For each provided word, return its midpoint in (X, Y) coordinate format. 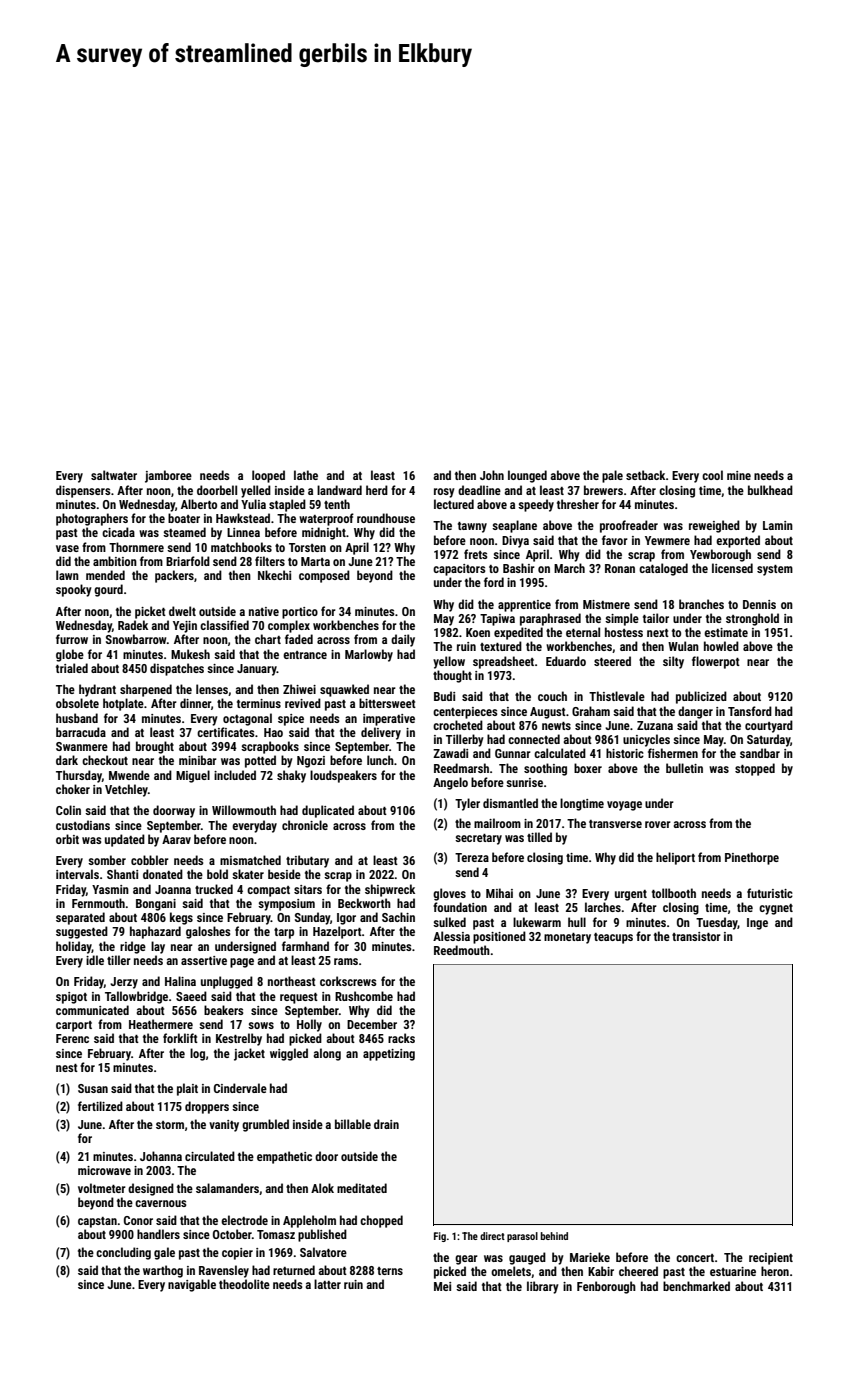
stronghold (752, 619)
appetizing (389, 1055)
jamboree (168, 476)
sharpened (146, 690)
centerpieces (465, 713)
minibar (198, 760)
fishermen (673, 753)
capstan (97, 1222)
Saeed (191, 996)
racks (401, 1038)
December (372, 1024)
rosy (444, 493)
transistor (696, 936)
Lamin (778, 525)
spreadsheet (503, 662)
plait (187, 1089)
